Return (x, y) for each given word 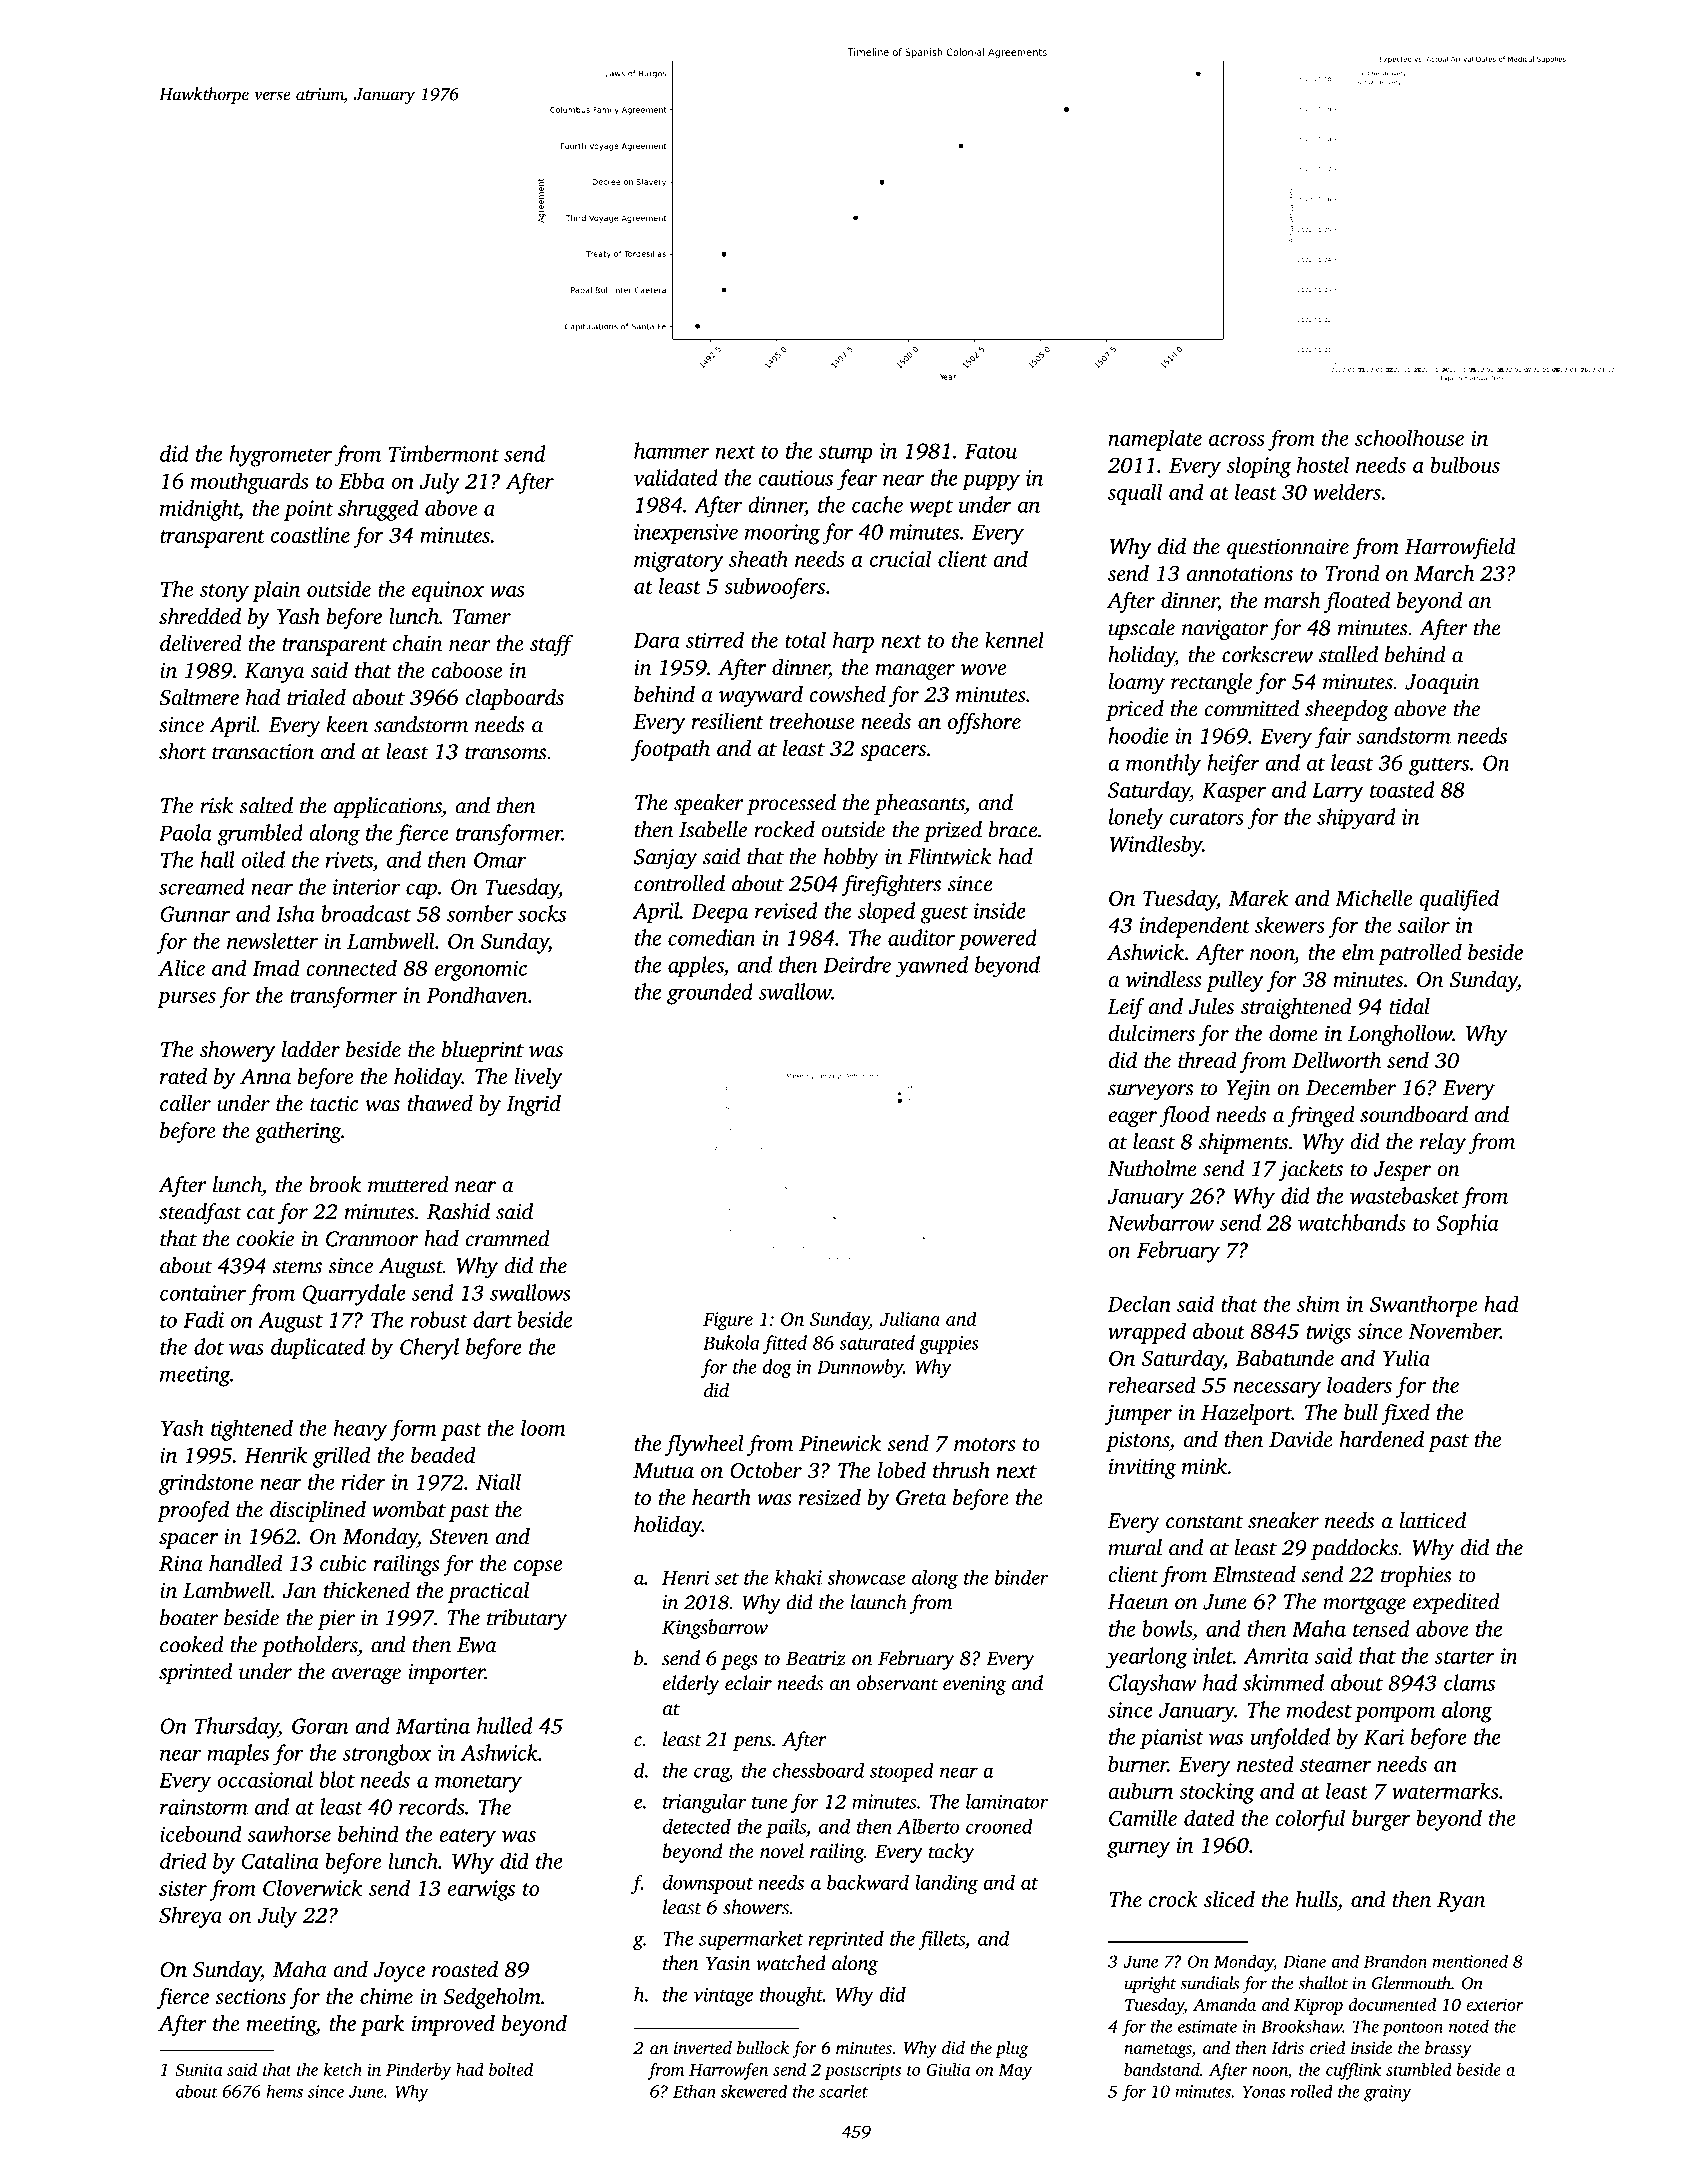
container (203, 1293)
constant (1204, 1522)
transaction (263, 752)
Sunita (198, 2069)
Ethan (694, 2091)
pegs (739, 1662)
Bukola (731, 1342)
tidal (1409, 1006)
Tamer (482, 616)
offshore (984, 723)
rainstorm (204, 1807)
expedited (1456, 1603)
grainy (1388, 2093)
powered (997, 939)
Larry (1338, 792)
